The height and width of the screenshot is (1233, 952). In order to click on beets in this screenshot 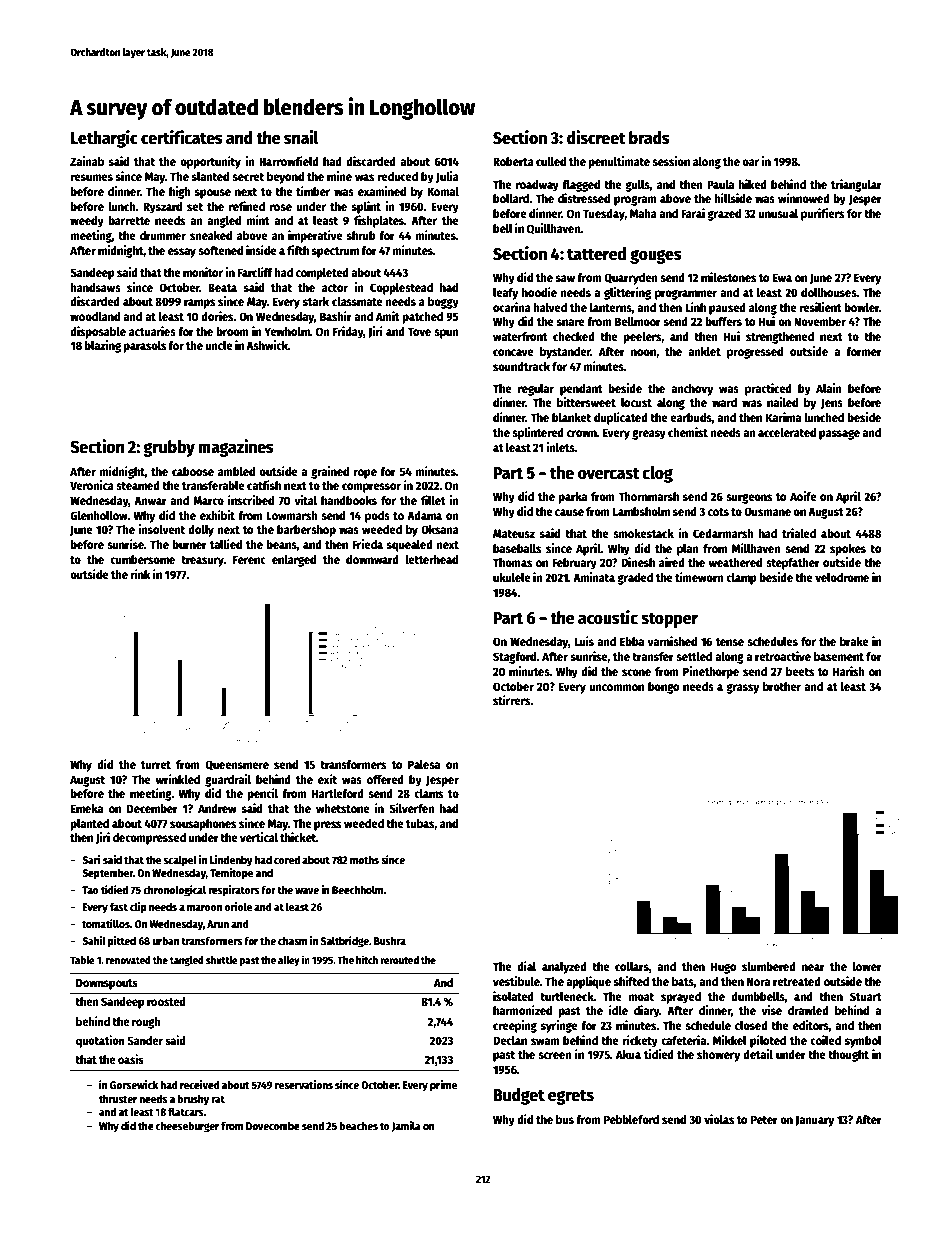, I will do `click(800, 671)`.
